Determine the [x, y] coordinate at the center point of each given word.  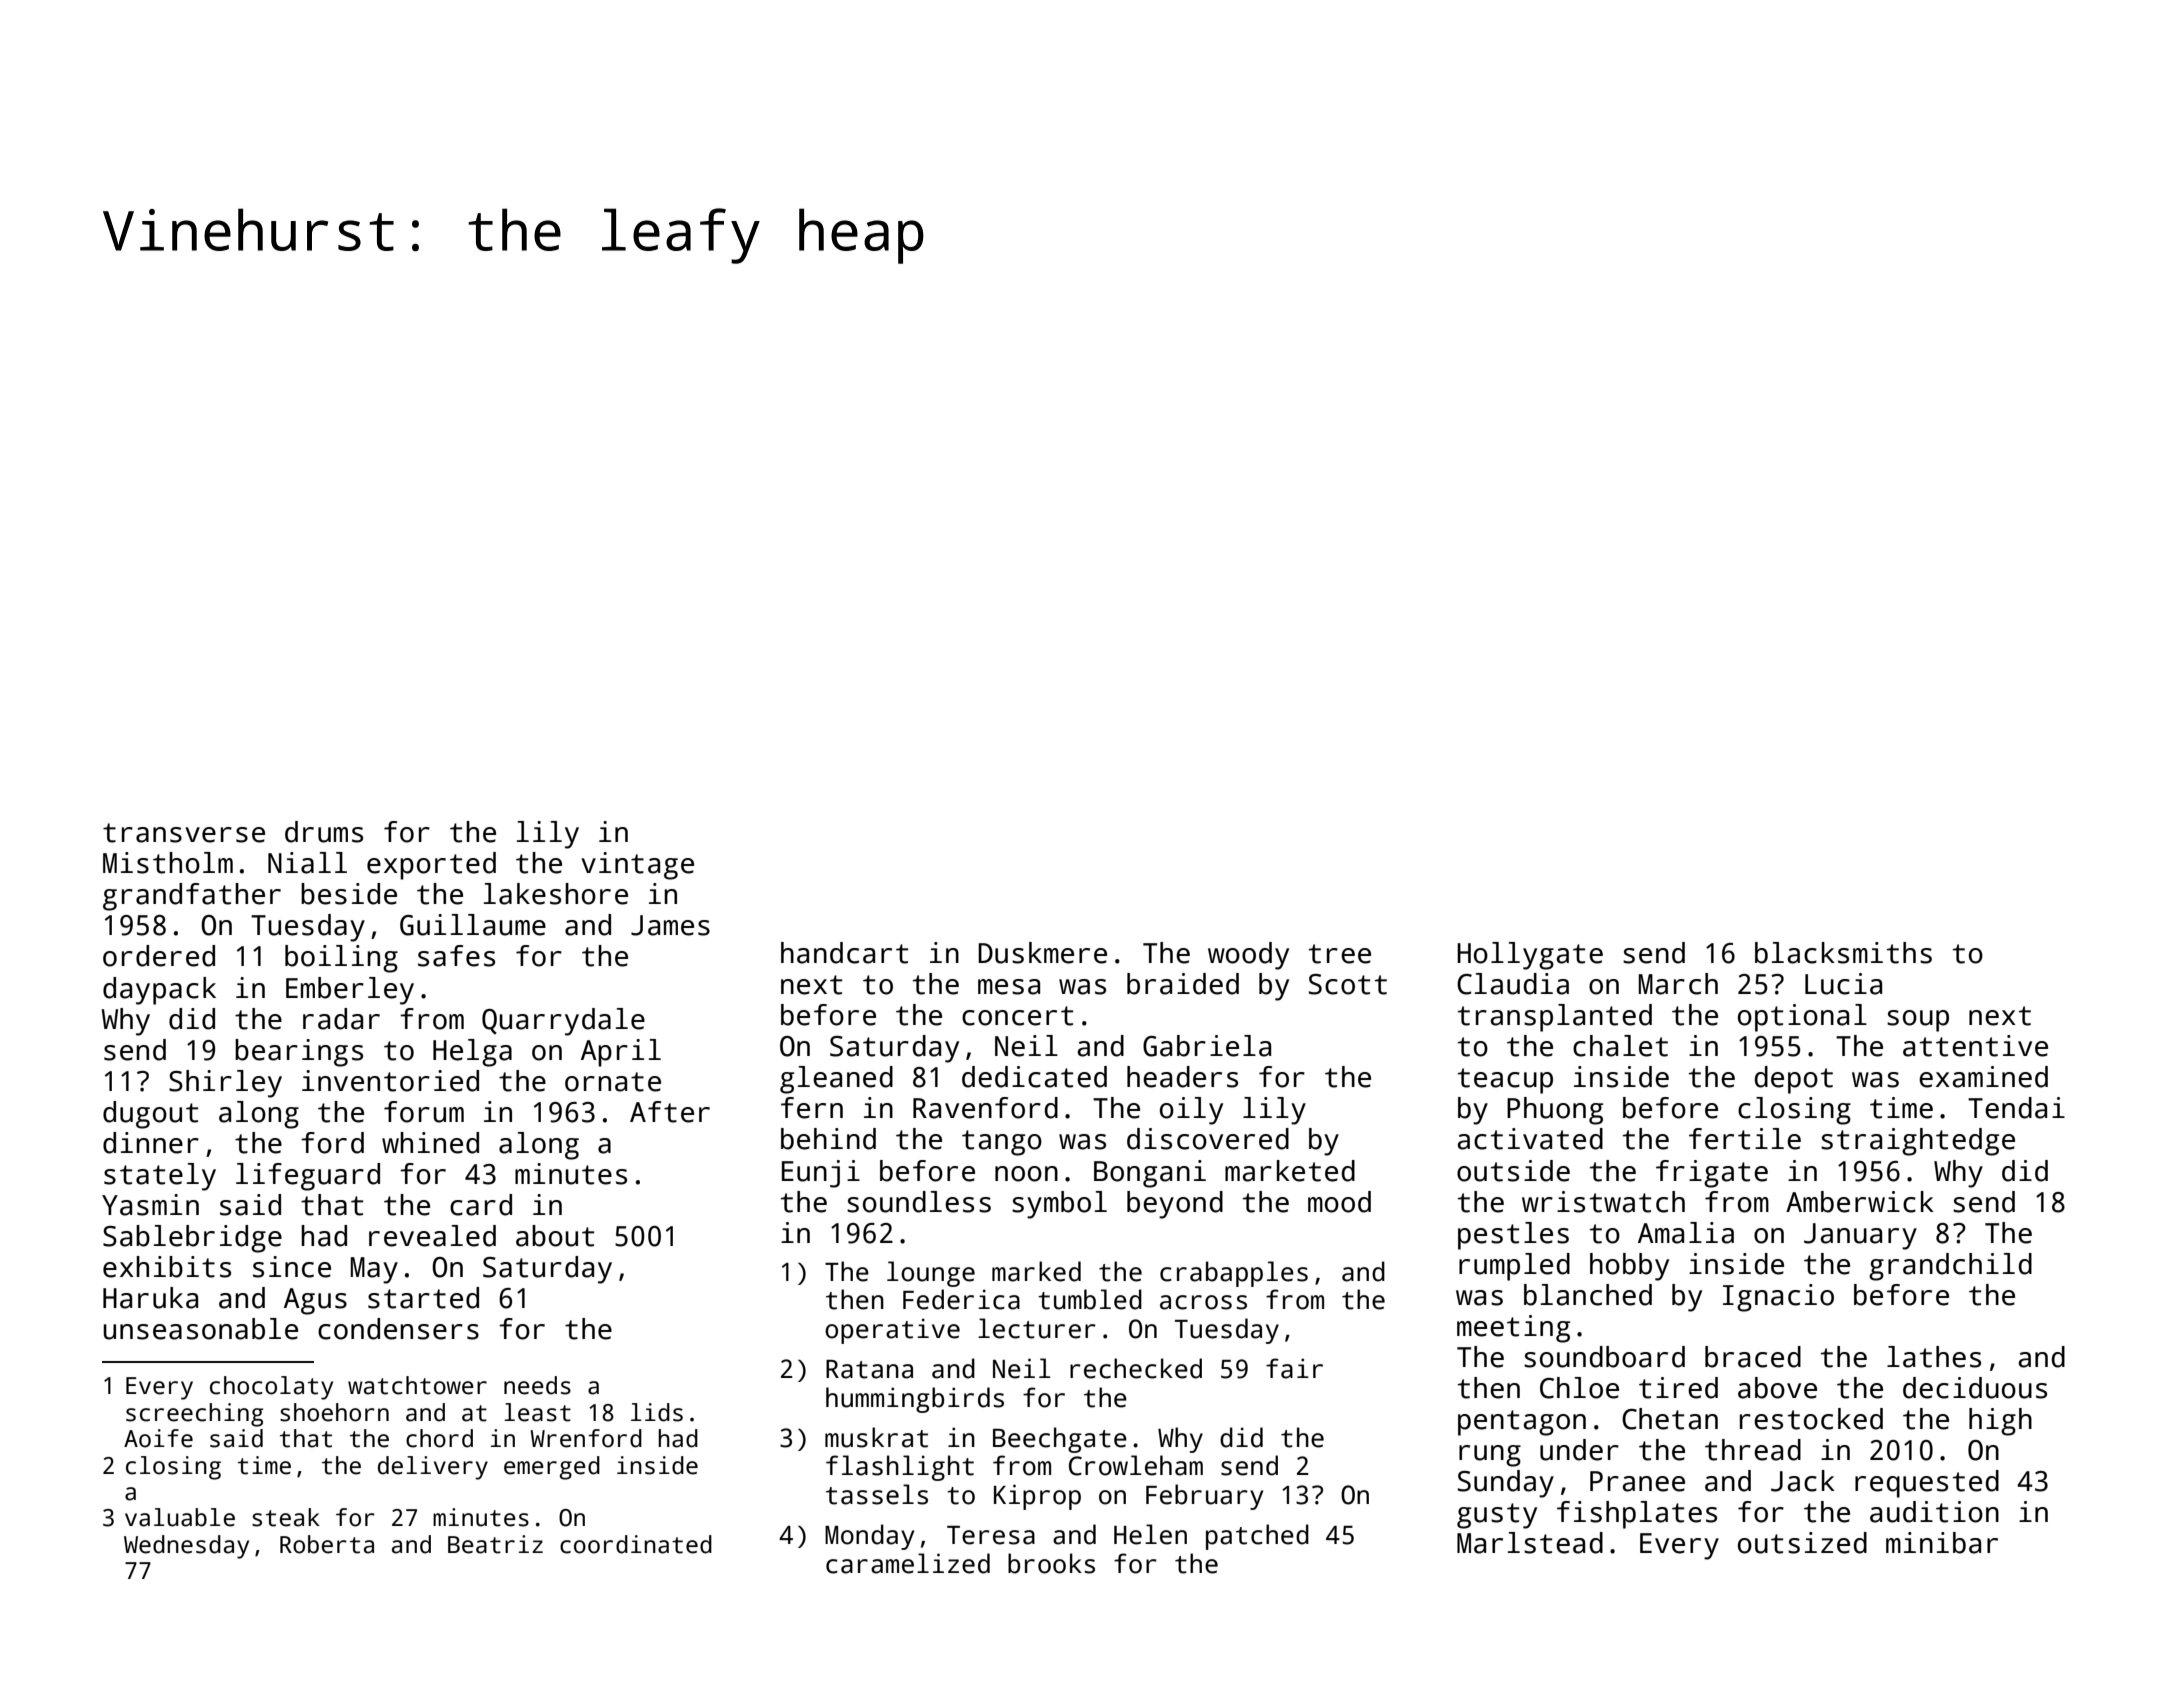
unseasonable [200, 1329]
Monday [869, 1537]
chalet [1620, 1046]
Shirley [225, 1084]
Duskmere [1042, 953]
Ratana [869, 1369]
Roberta [327, 1544]
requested [1927, 1484]
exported [431, 866]
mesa [1009, 987]
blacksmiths [1843, 953]
